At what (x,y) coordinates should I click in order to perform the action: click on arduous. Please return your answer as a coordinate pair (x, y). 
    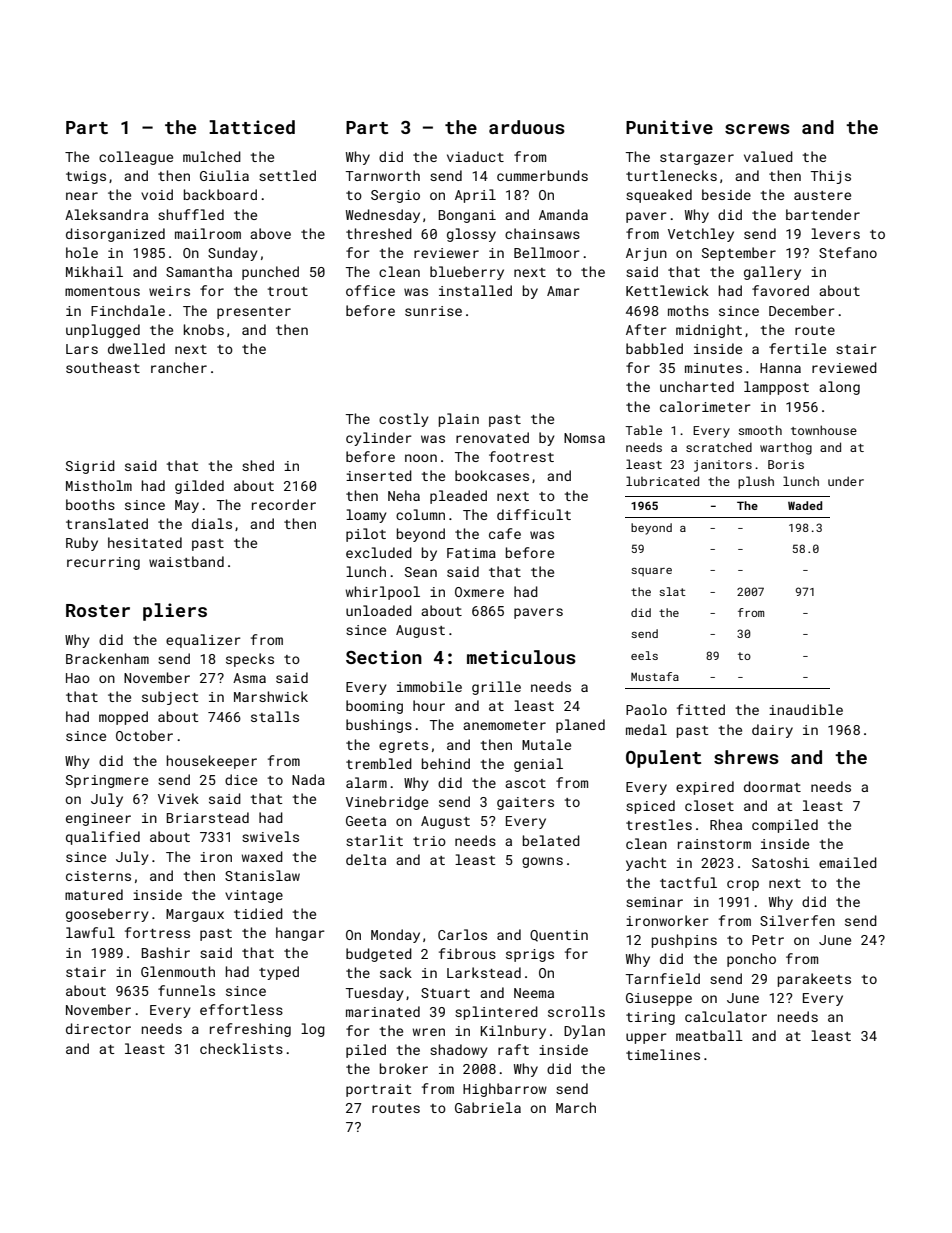
    Looking at the image, I should click on (527, 127).
